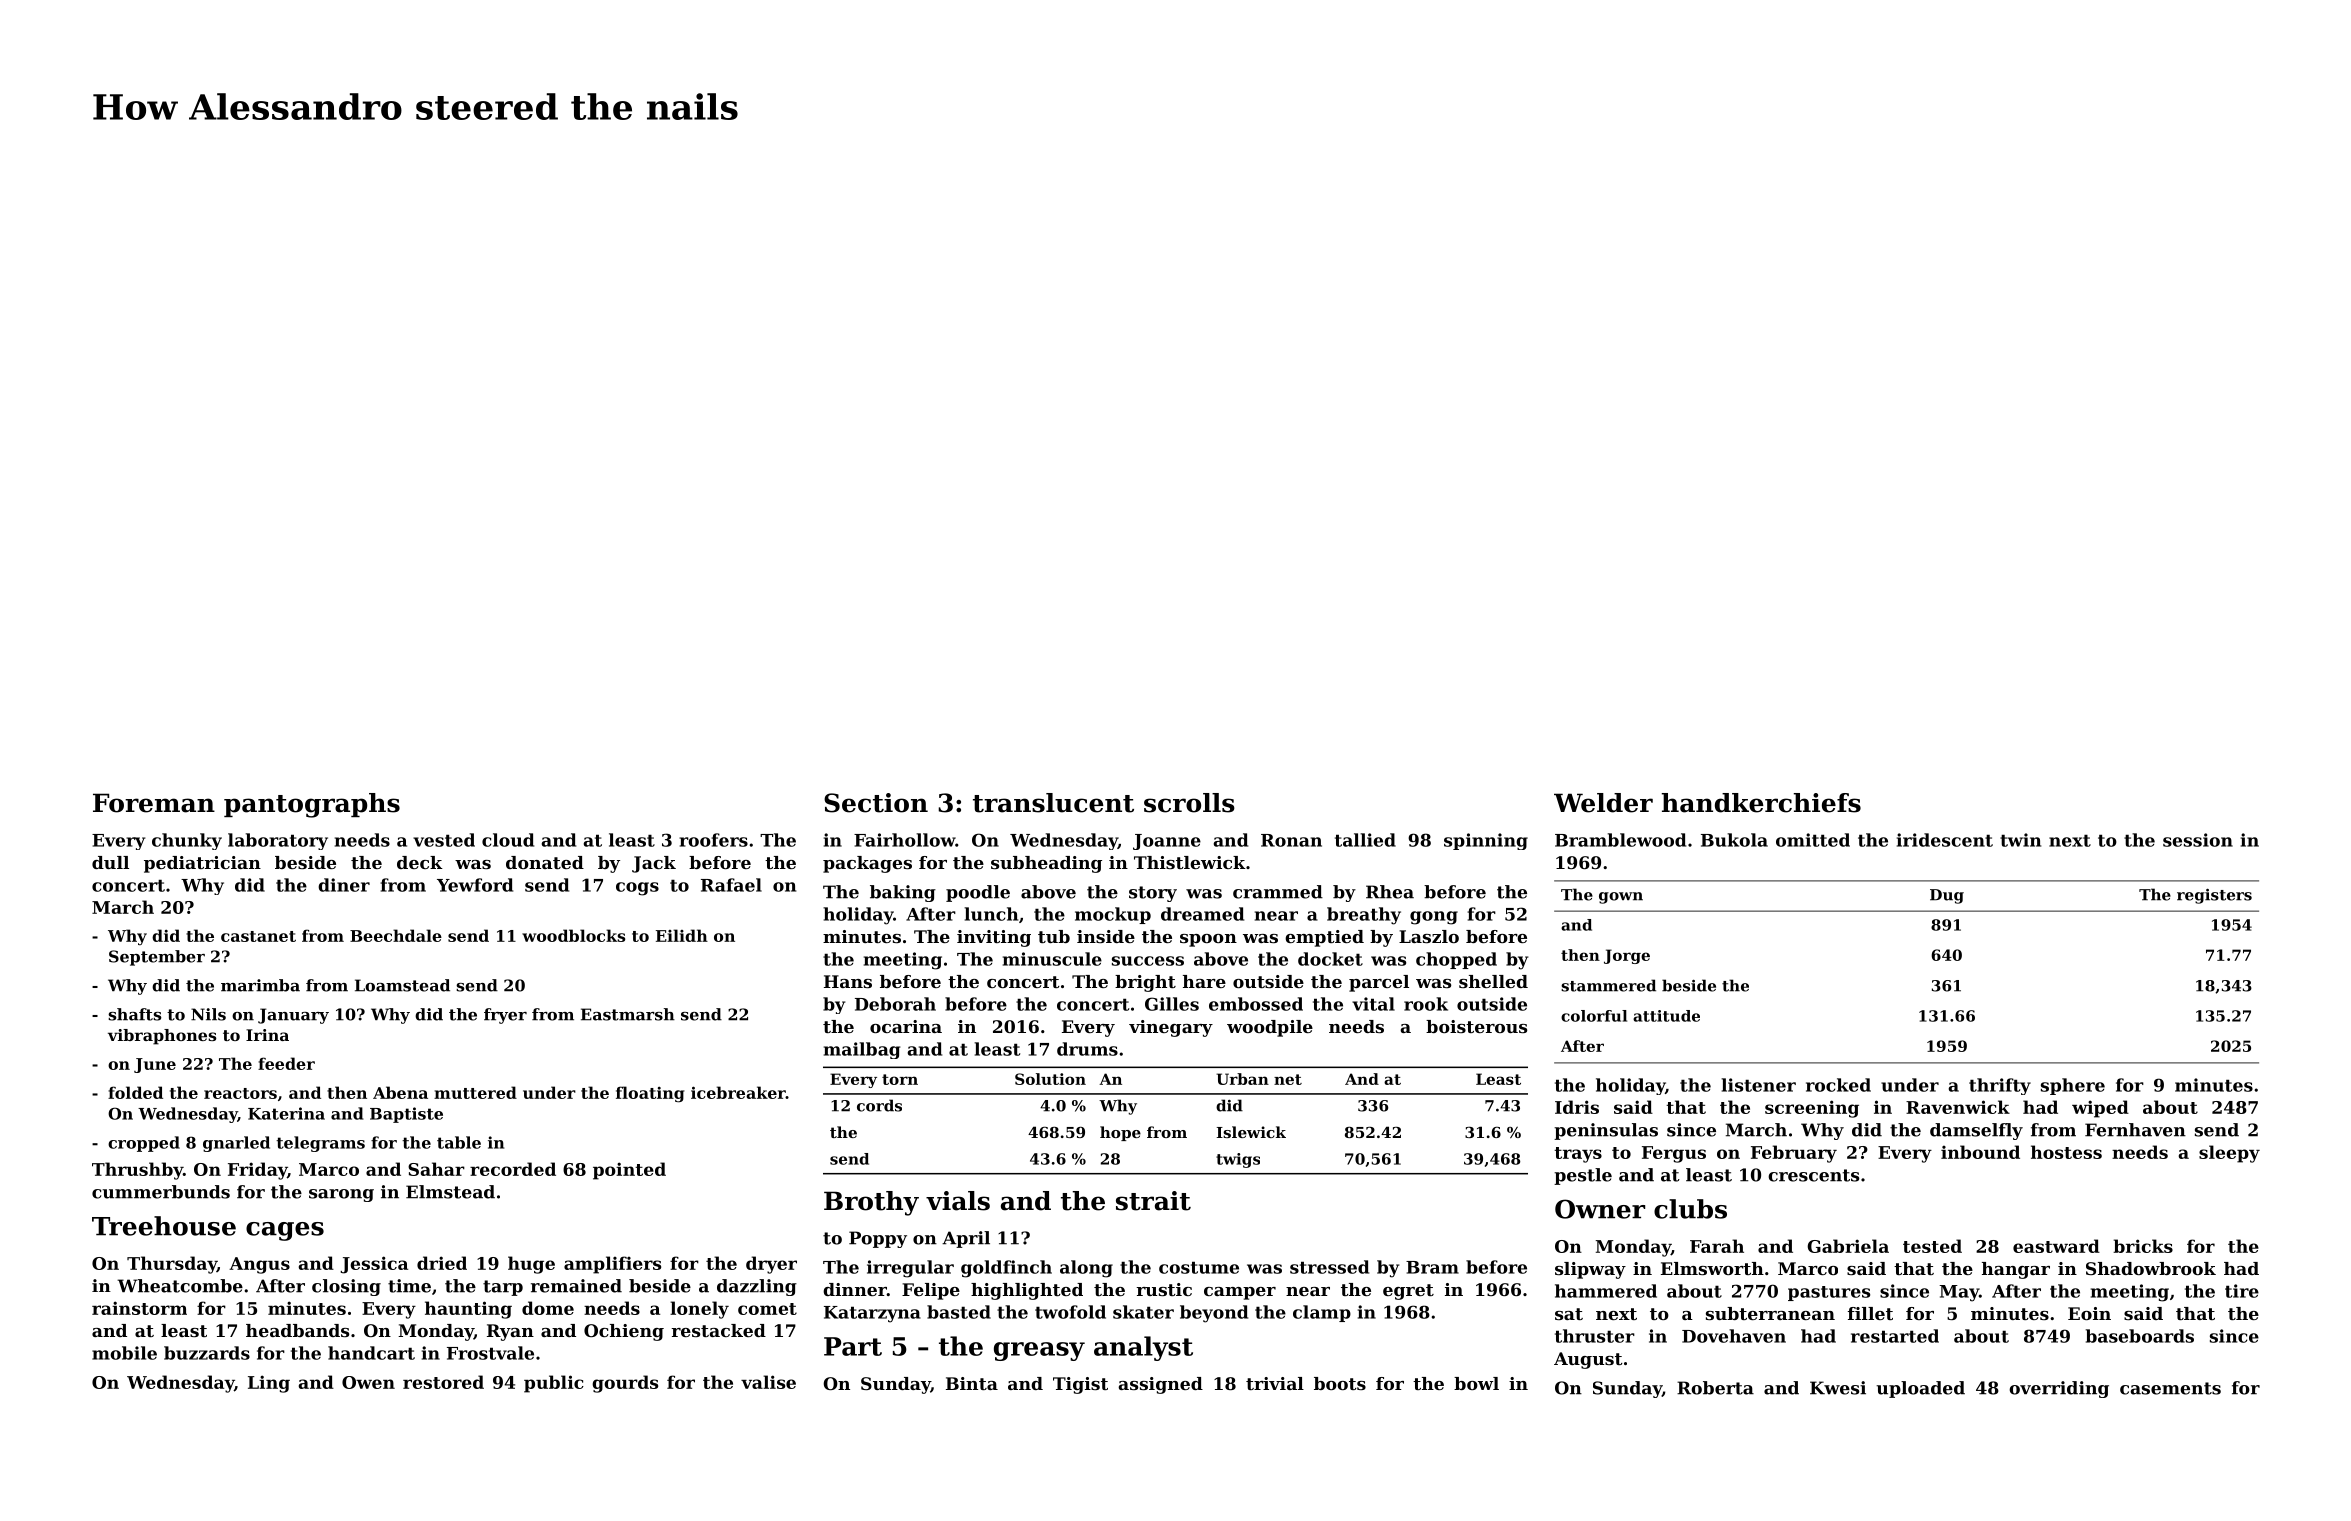  I want to click on gown, so click(1621, 898).
